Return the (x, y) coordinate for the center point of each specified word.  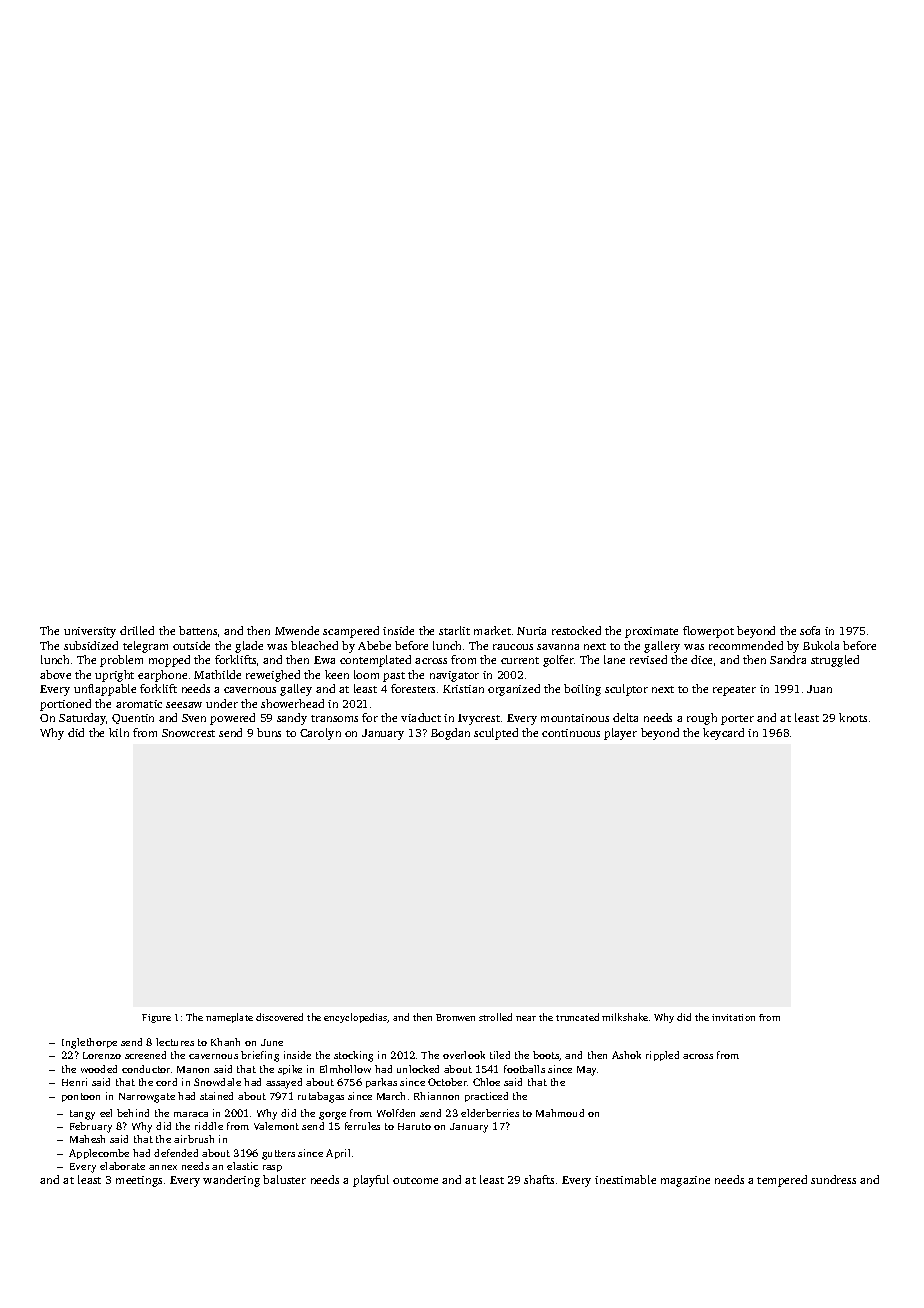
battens (198, 630)
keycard (723, 734)
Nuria (531, 631)
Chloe (486, 1082)
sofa (810, 630)
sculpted (496, 734)
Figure (156, 1018)
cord (166, 1082)
